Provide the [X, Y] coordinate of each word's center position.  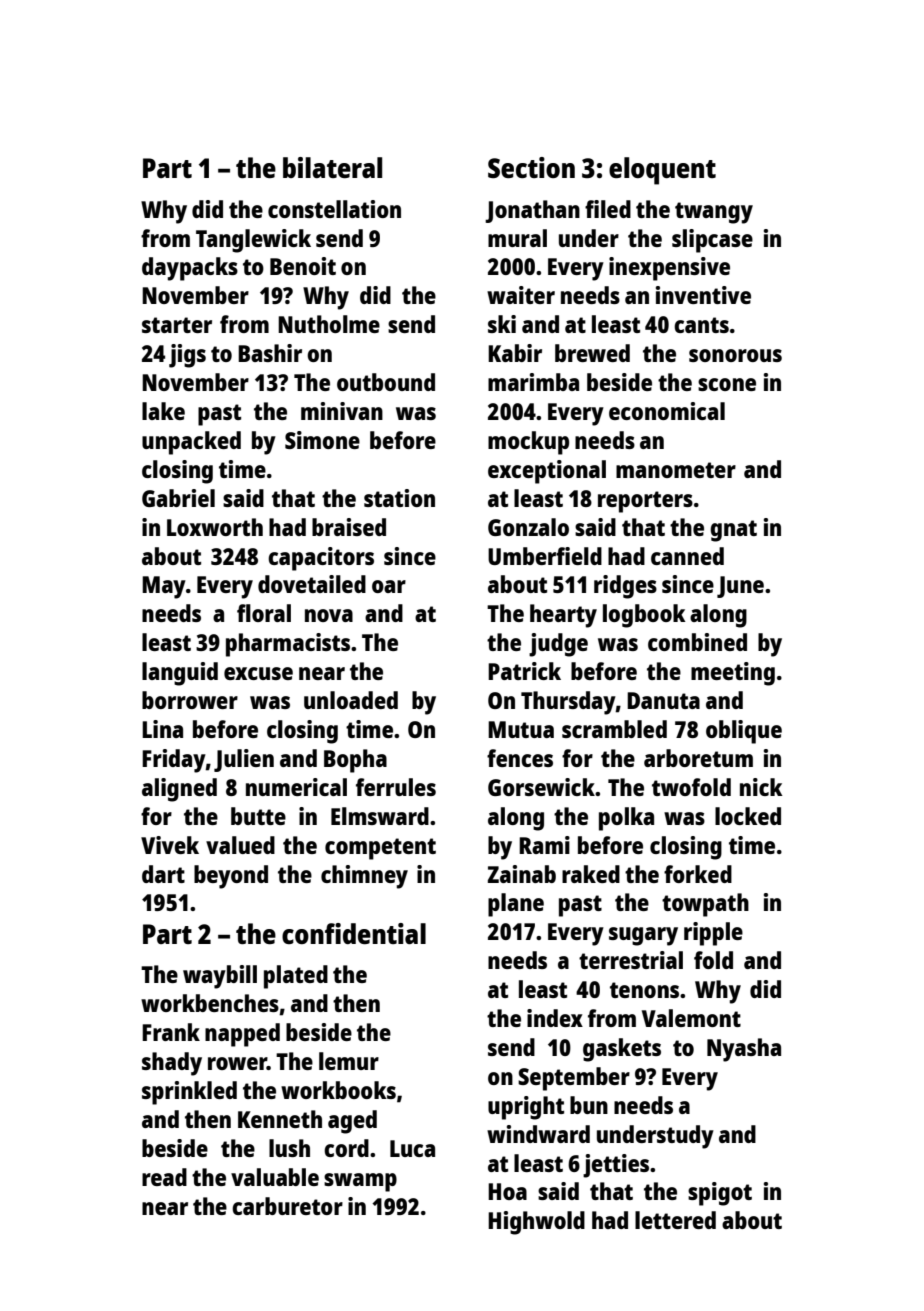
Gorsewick [541, 787]
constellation [334, 209]
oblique [744, 732]
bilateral [332, 167]
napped [242, 1035]
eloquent [662, 171]
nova [329, 615]
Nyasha [744, 1050]
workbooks [338, 1090]
